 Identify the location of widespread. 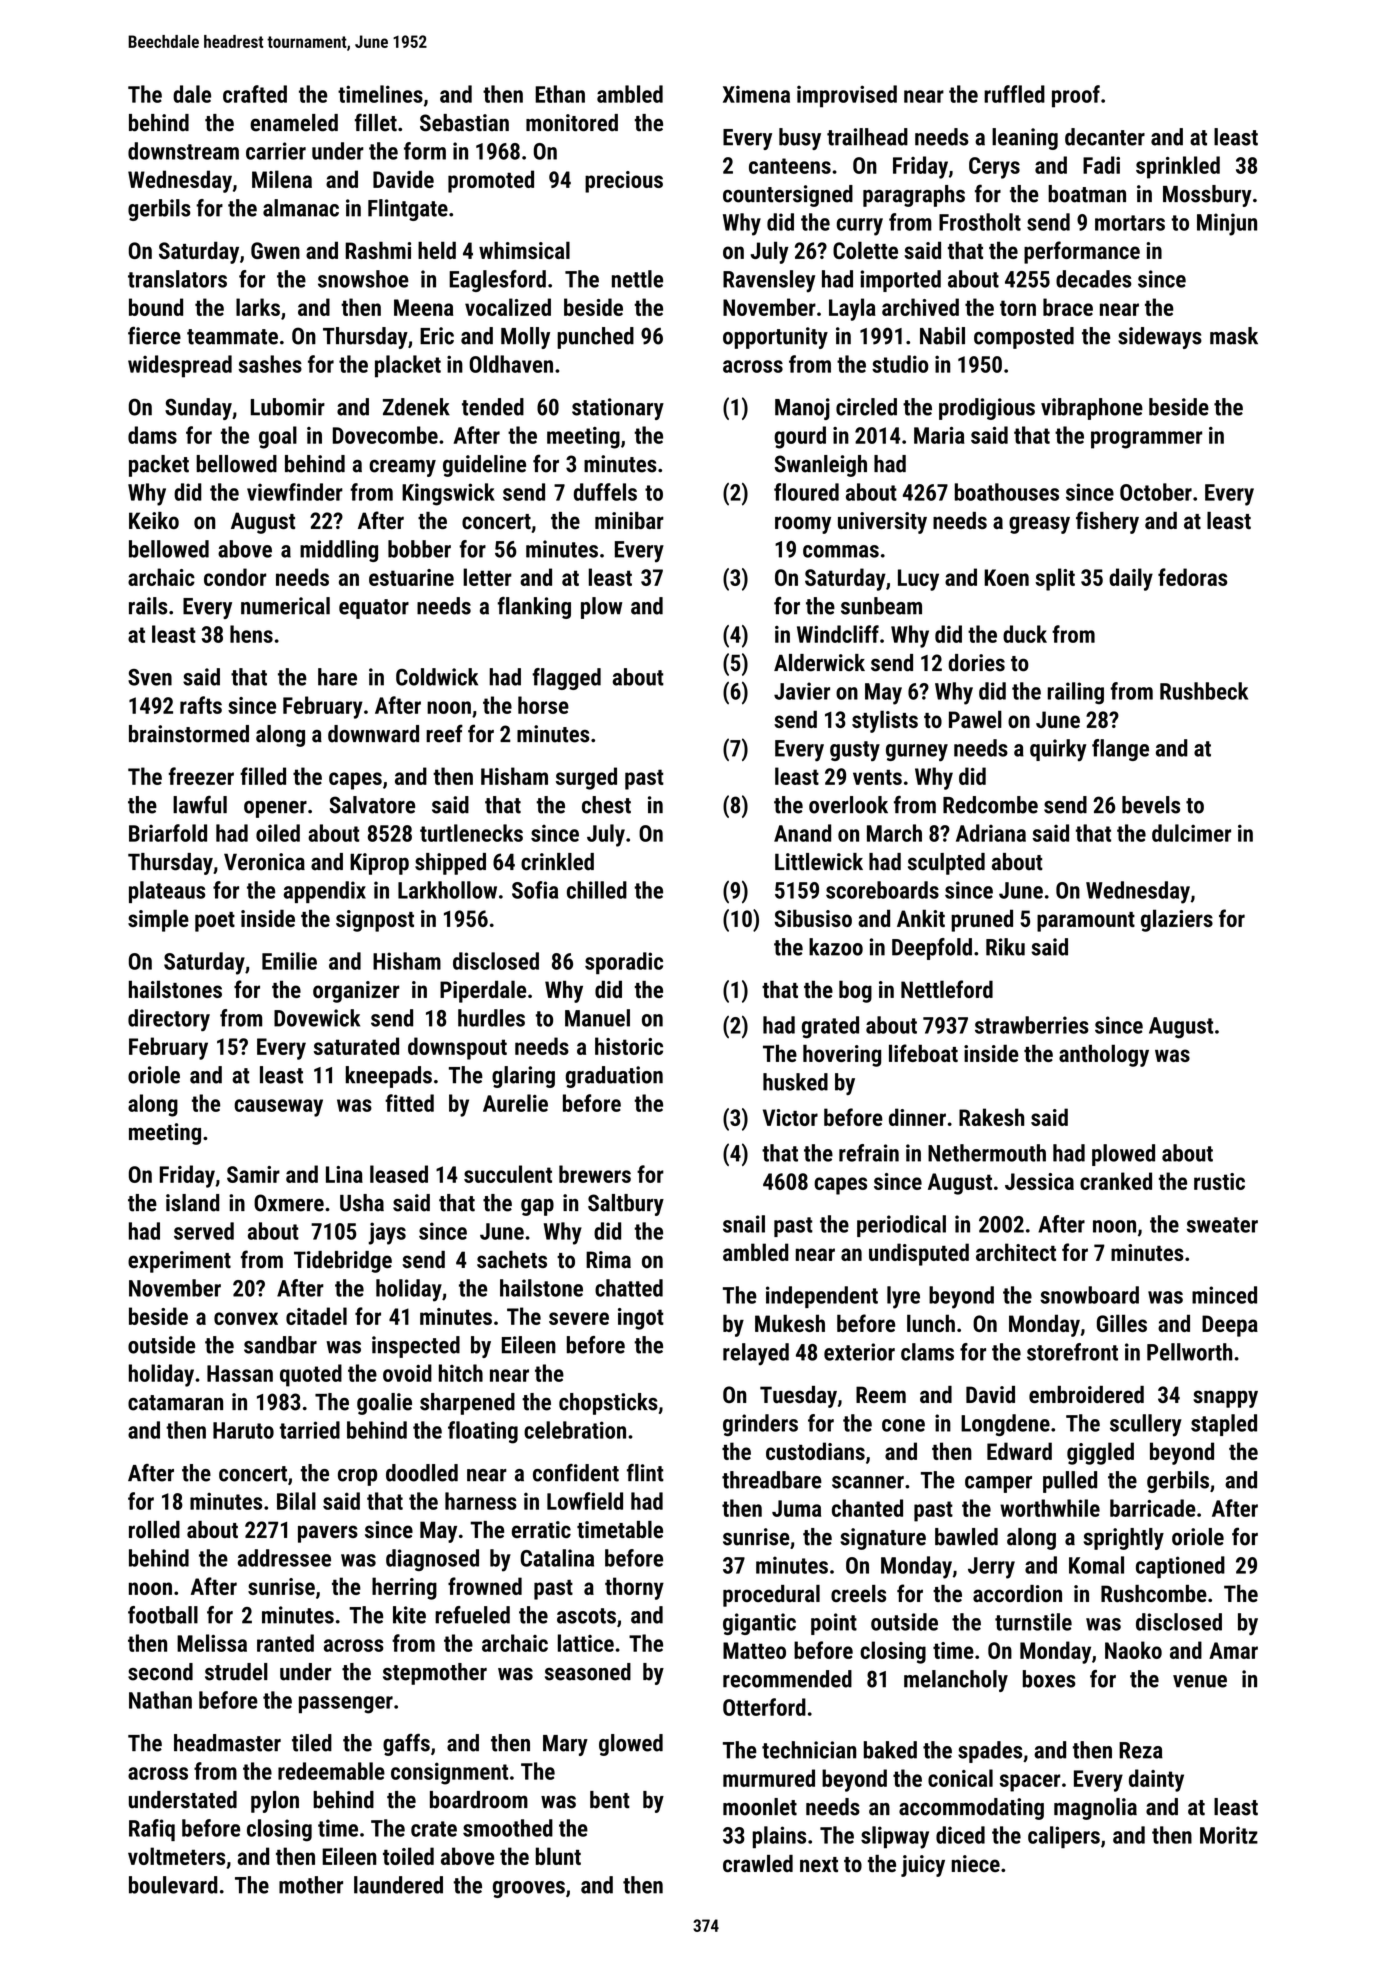
(180, 366).
